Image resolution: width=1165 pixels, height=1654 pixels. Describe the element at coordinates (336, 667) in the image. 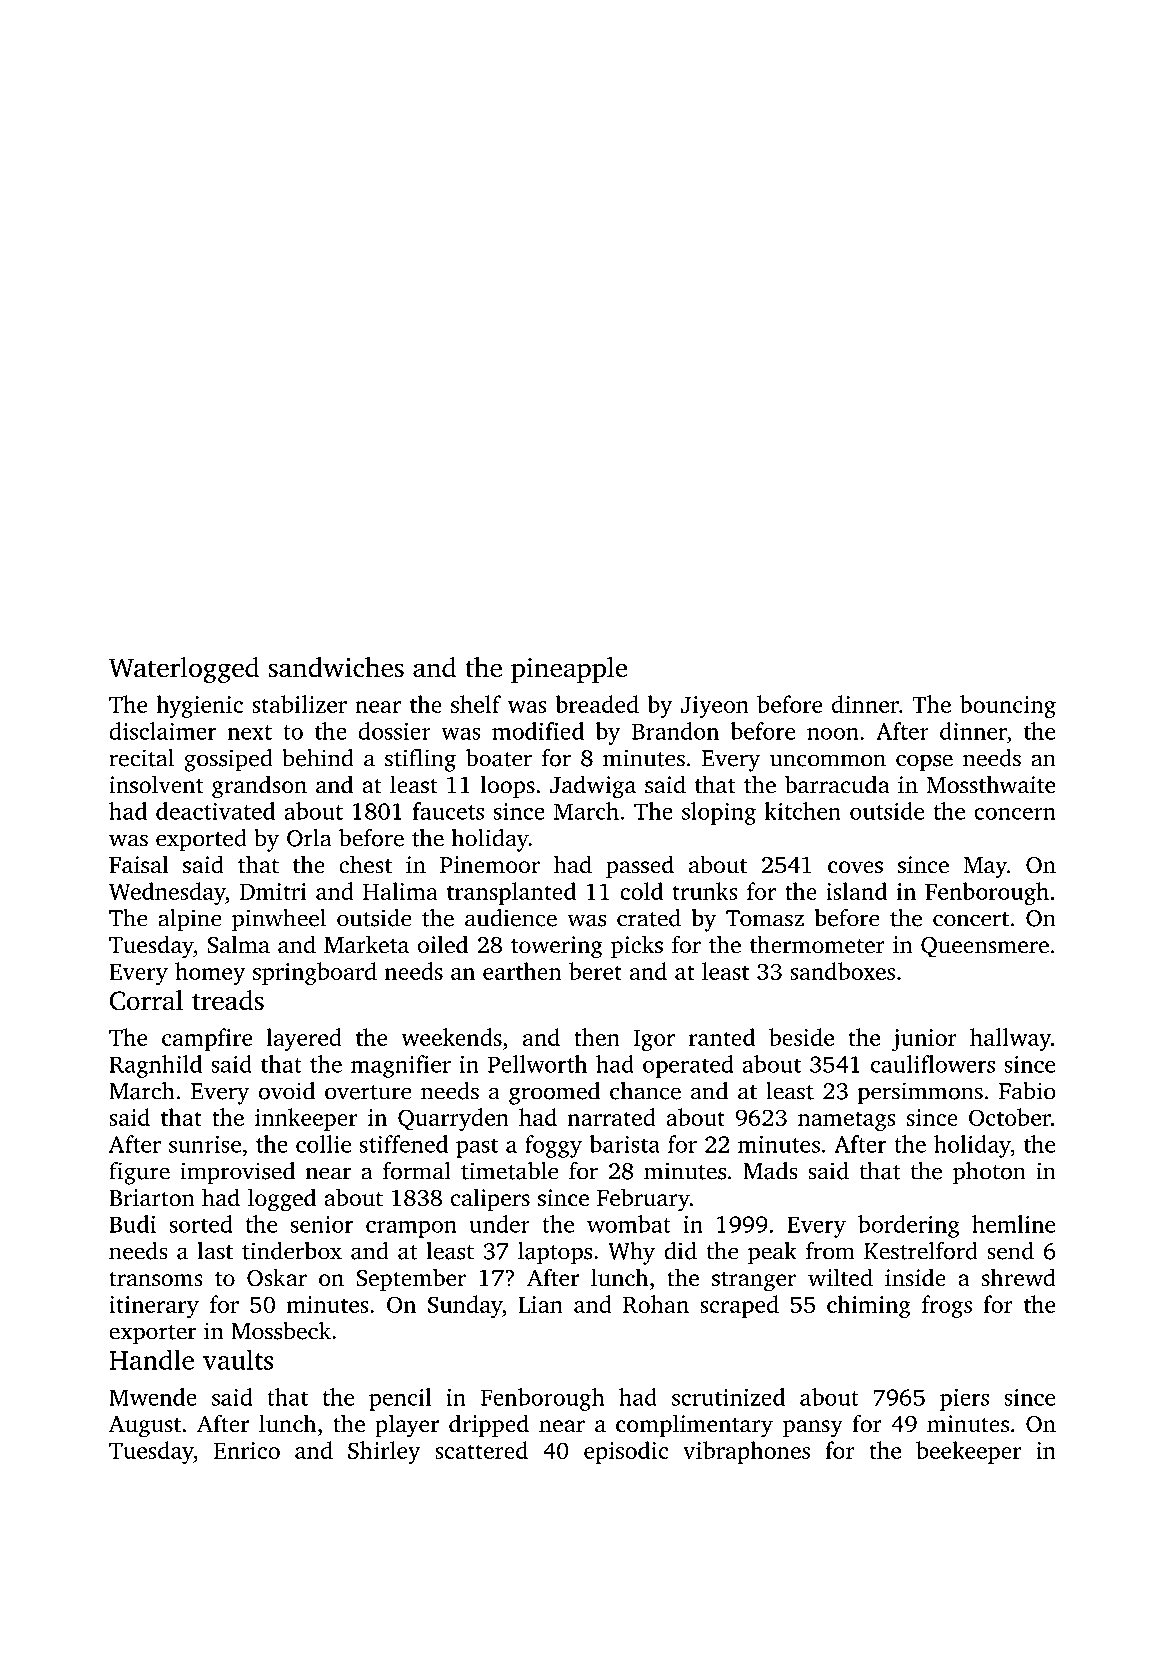

I see `sandwiches` at that location.
